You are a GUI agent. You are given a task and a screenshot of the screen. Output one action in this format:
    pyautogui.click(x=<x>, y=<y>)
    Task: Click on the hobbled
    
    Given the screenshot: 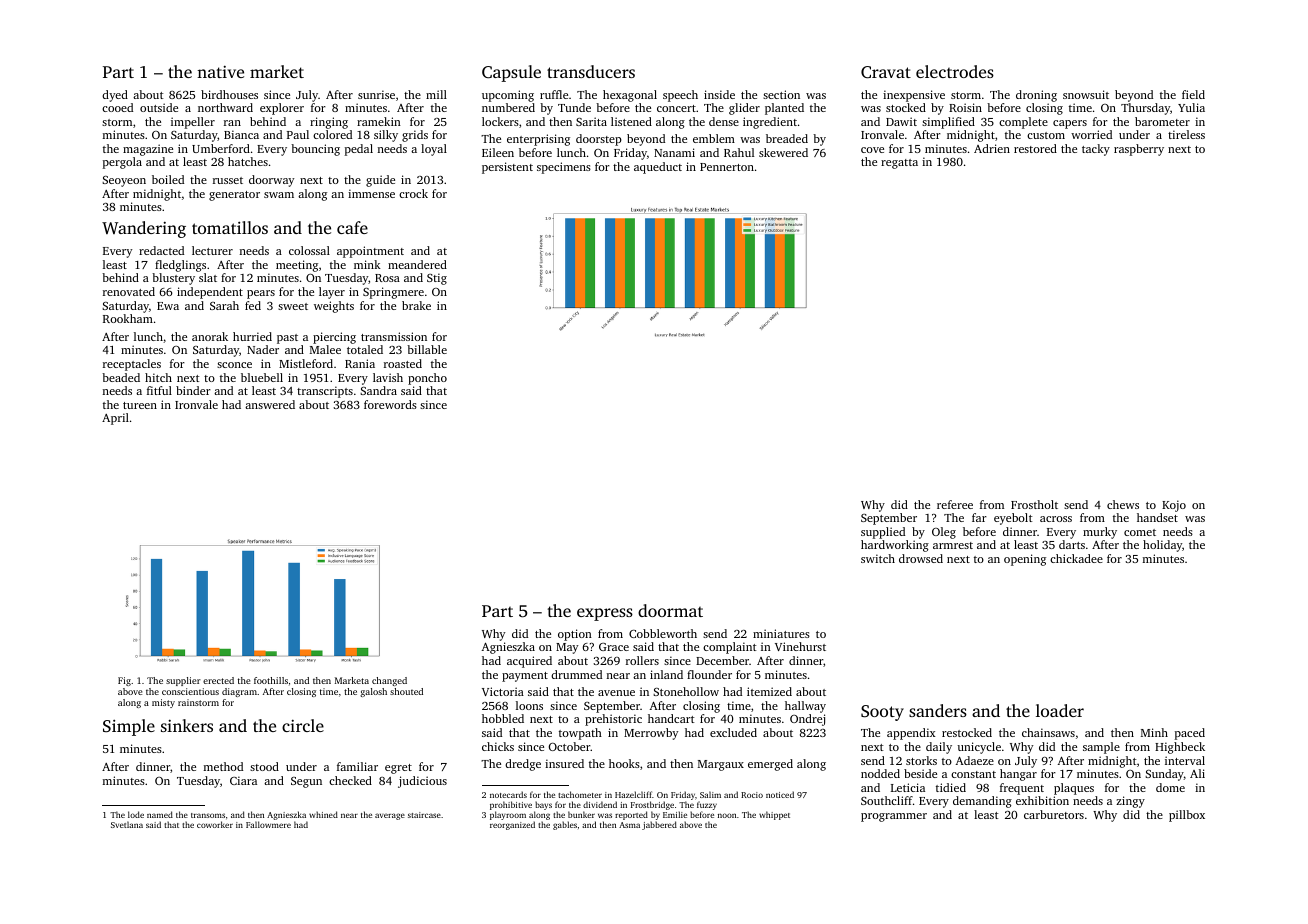 What is the action you would take?
    pyautogui.click(x=503, y=718)
